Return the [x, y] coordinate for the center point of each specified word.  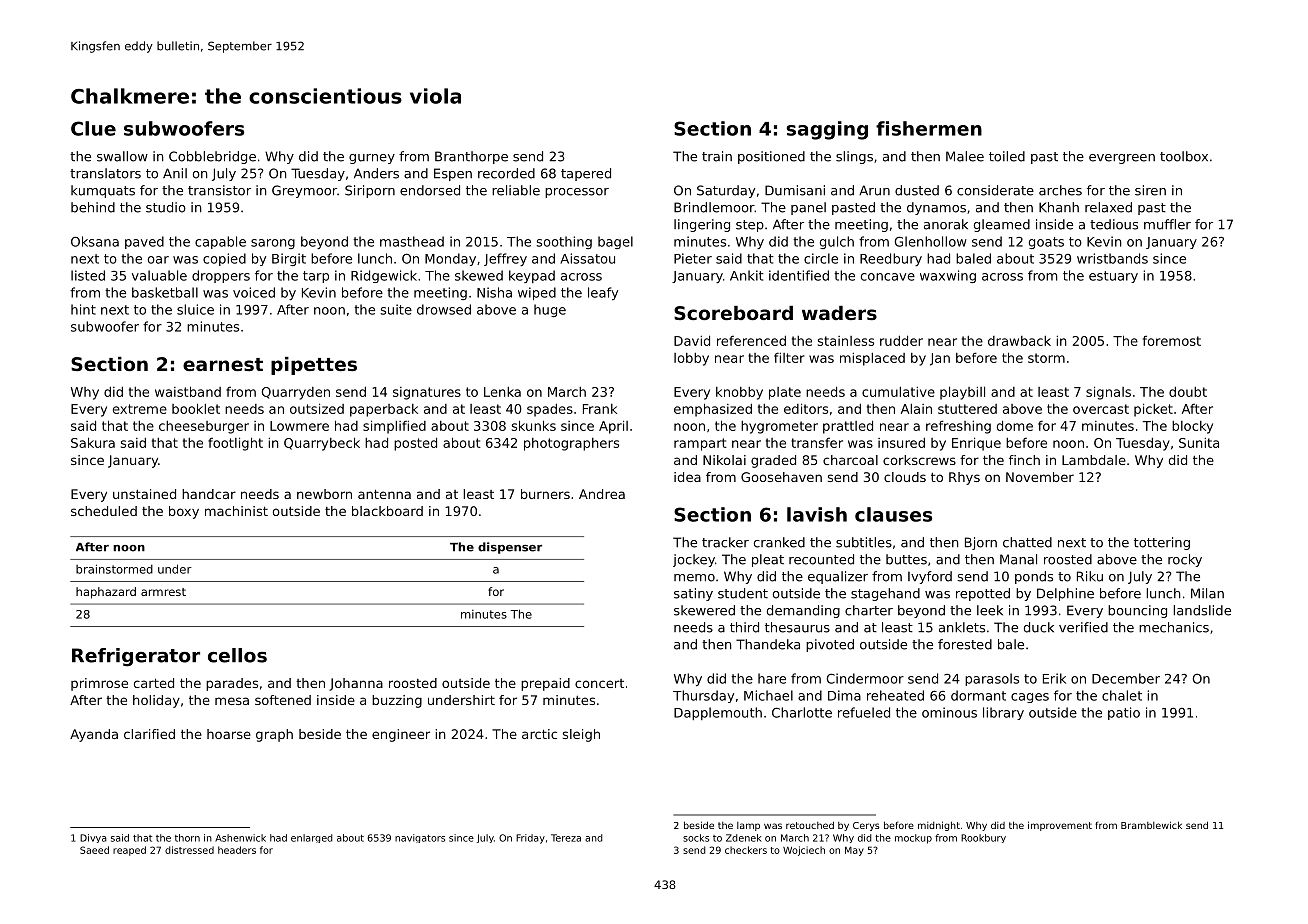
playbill [962, 393]
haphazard [106, 593]
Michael [768, 695]
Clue [93, 128]
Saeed [94, 850]
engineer [401, 735]
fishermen [929, 128]
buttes [906, 559]
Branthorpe [471, 157]
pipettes [314, 366]
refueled [864, 712]
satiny [693, 594]
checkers [746, 850]
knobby [739, 393]
